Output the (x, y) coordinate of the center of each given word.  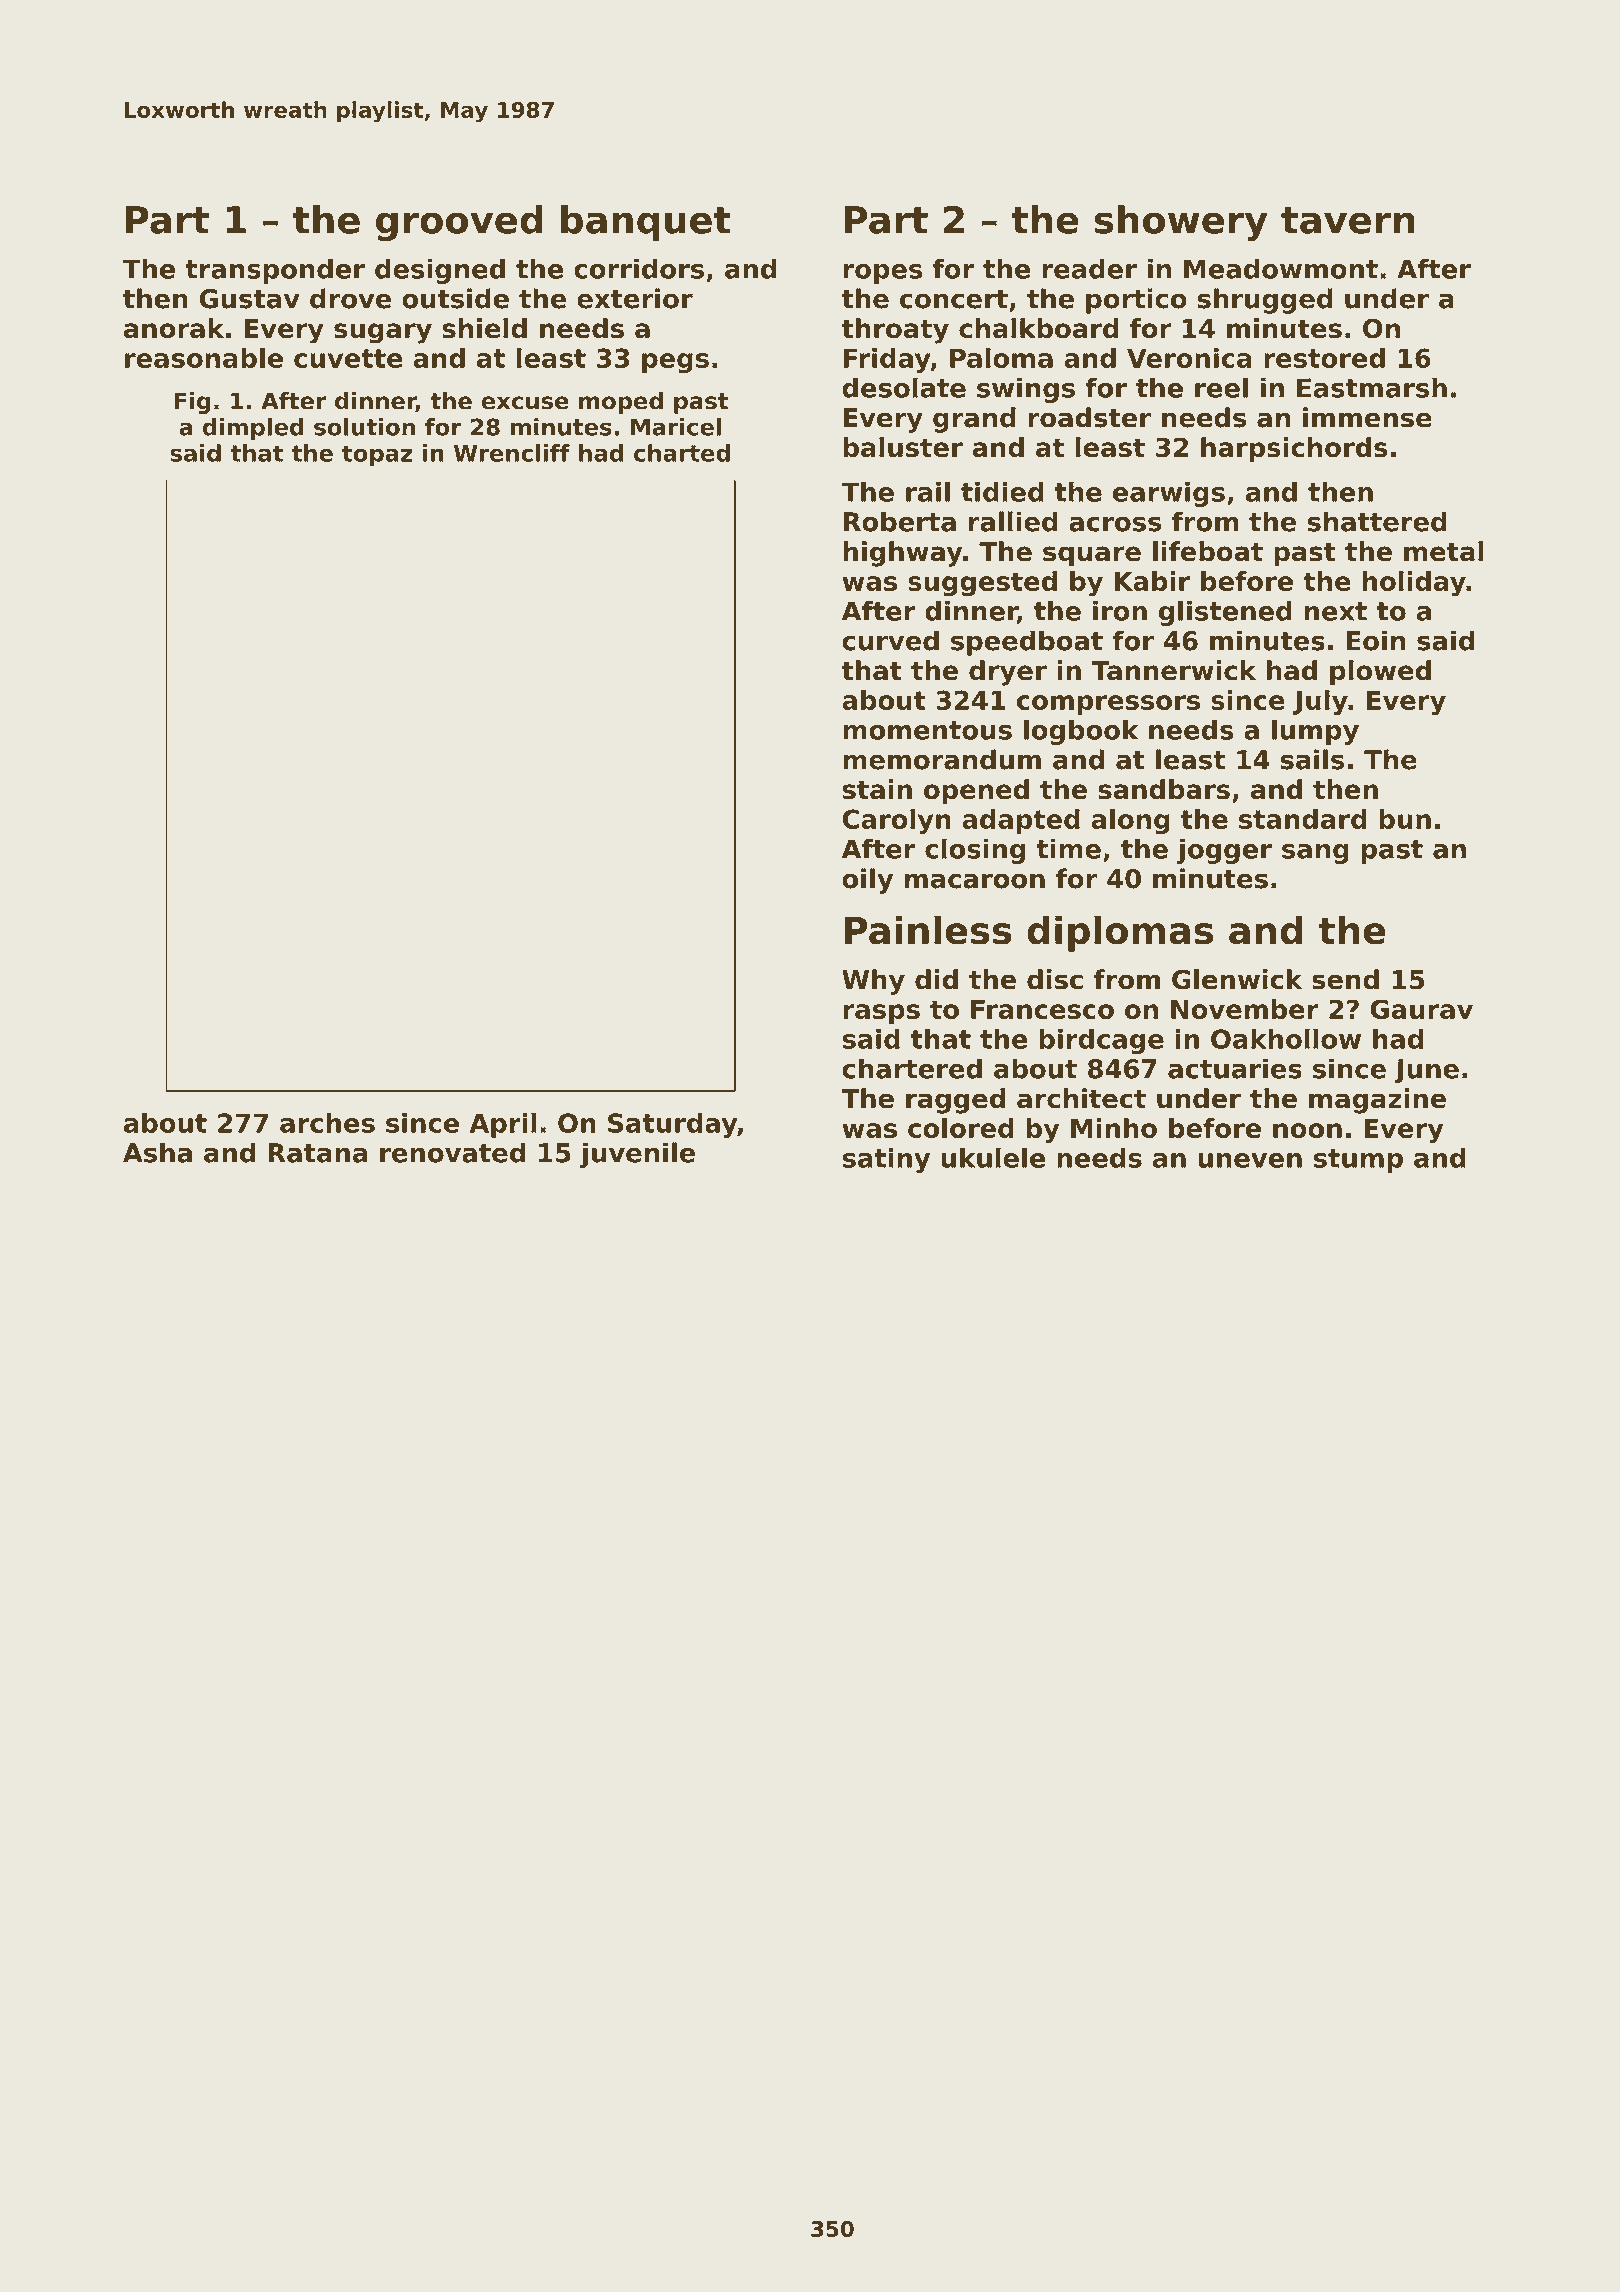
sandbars (1164, 789)
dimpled (253, 429)
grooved (459, 223)
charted (682, 453)
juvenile (637, 1155)
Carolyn (897, 822)
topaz (377, 456)
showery (1181, 223)
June (1426, 1071)
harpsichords (1294, 450)
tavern (1348, 220)
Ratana (317, 1153)
